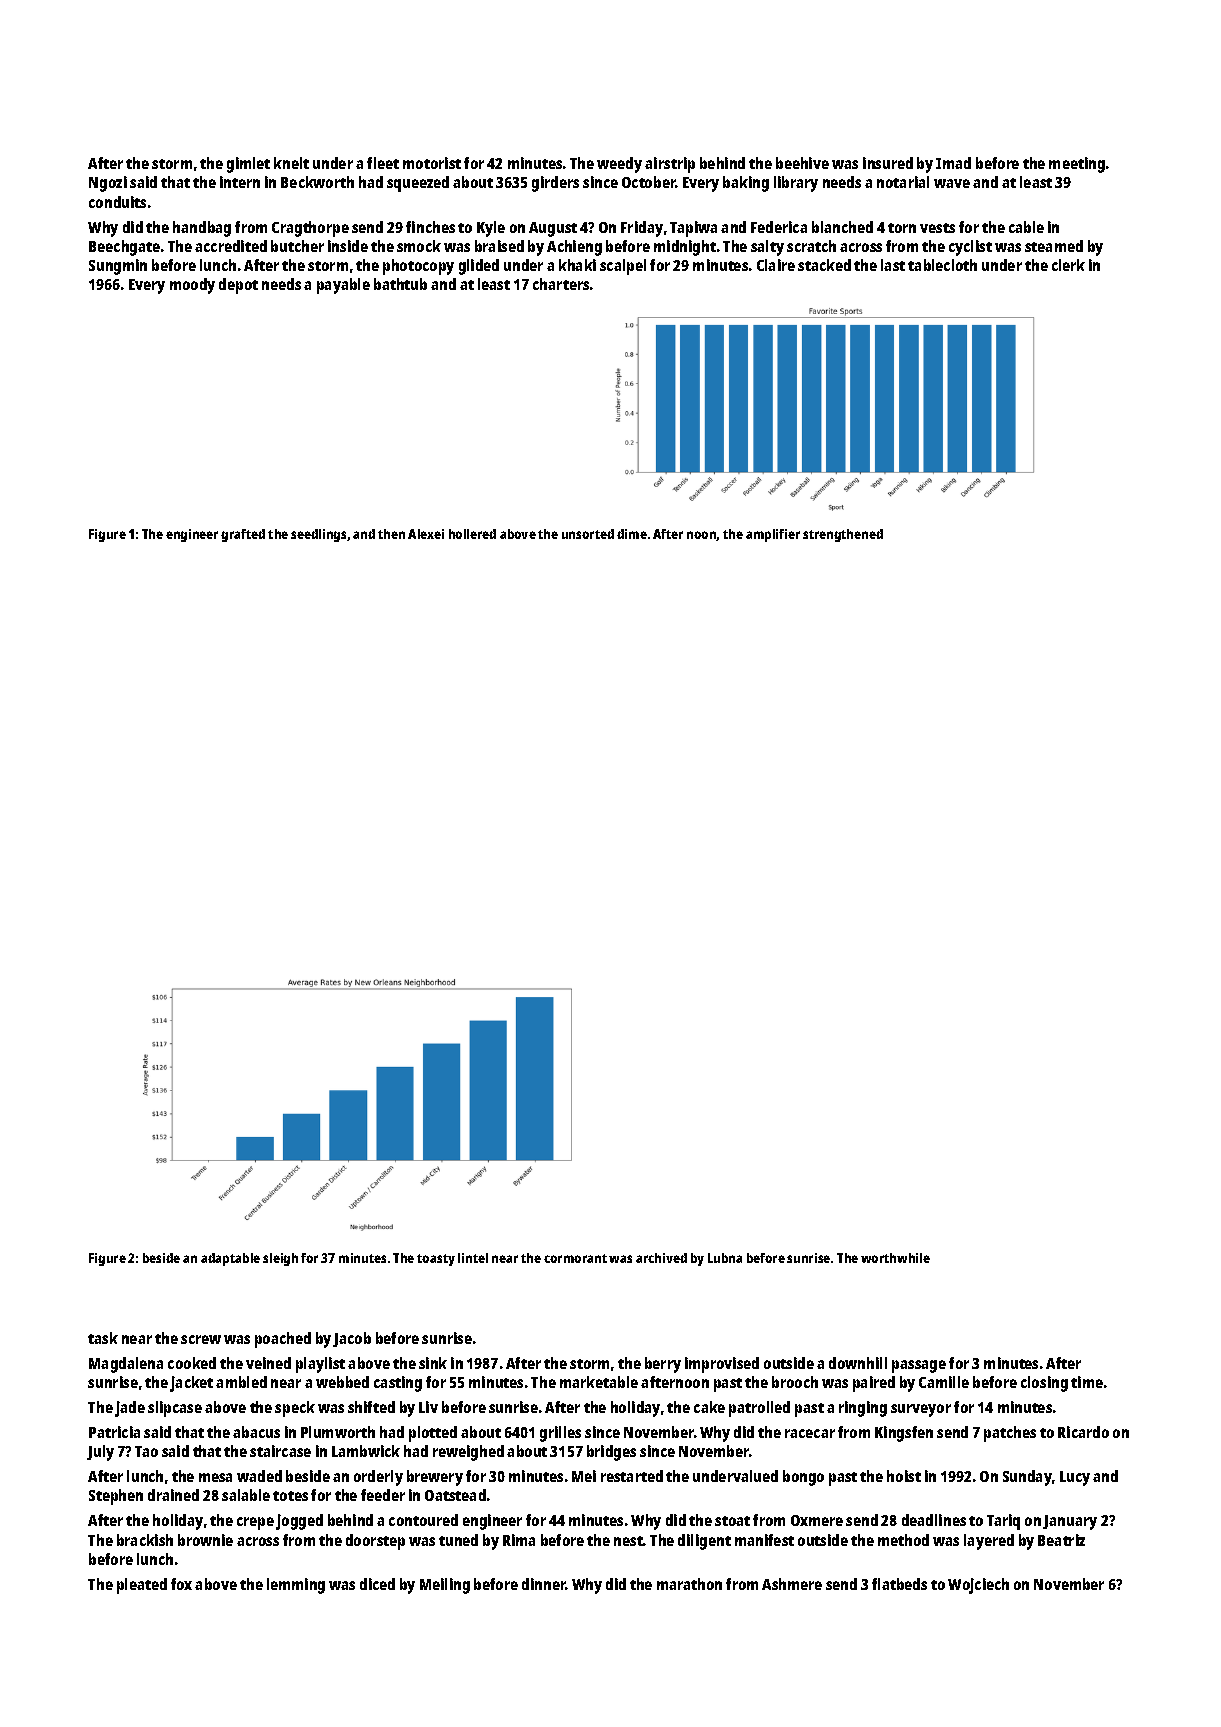 This page has width=1221, height=1727. I want to click on adaptable, so click(230, 1259).
